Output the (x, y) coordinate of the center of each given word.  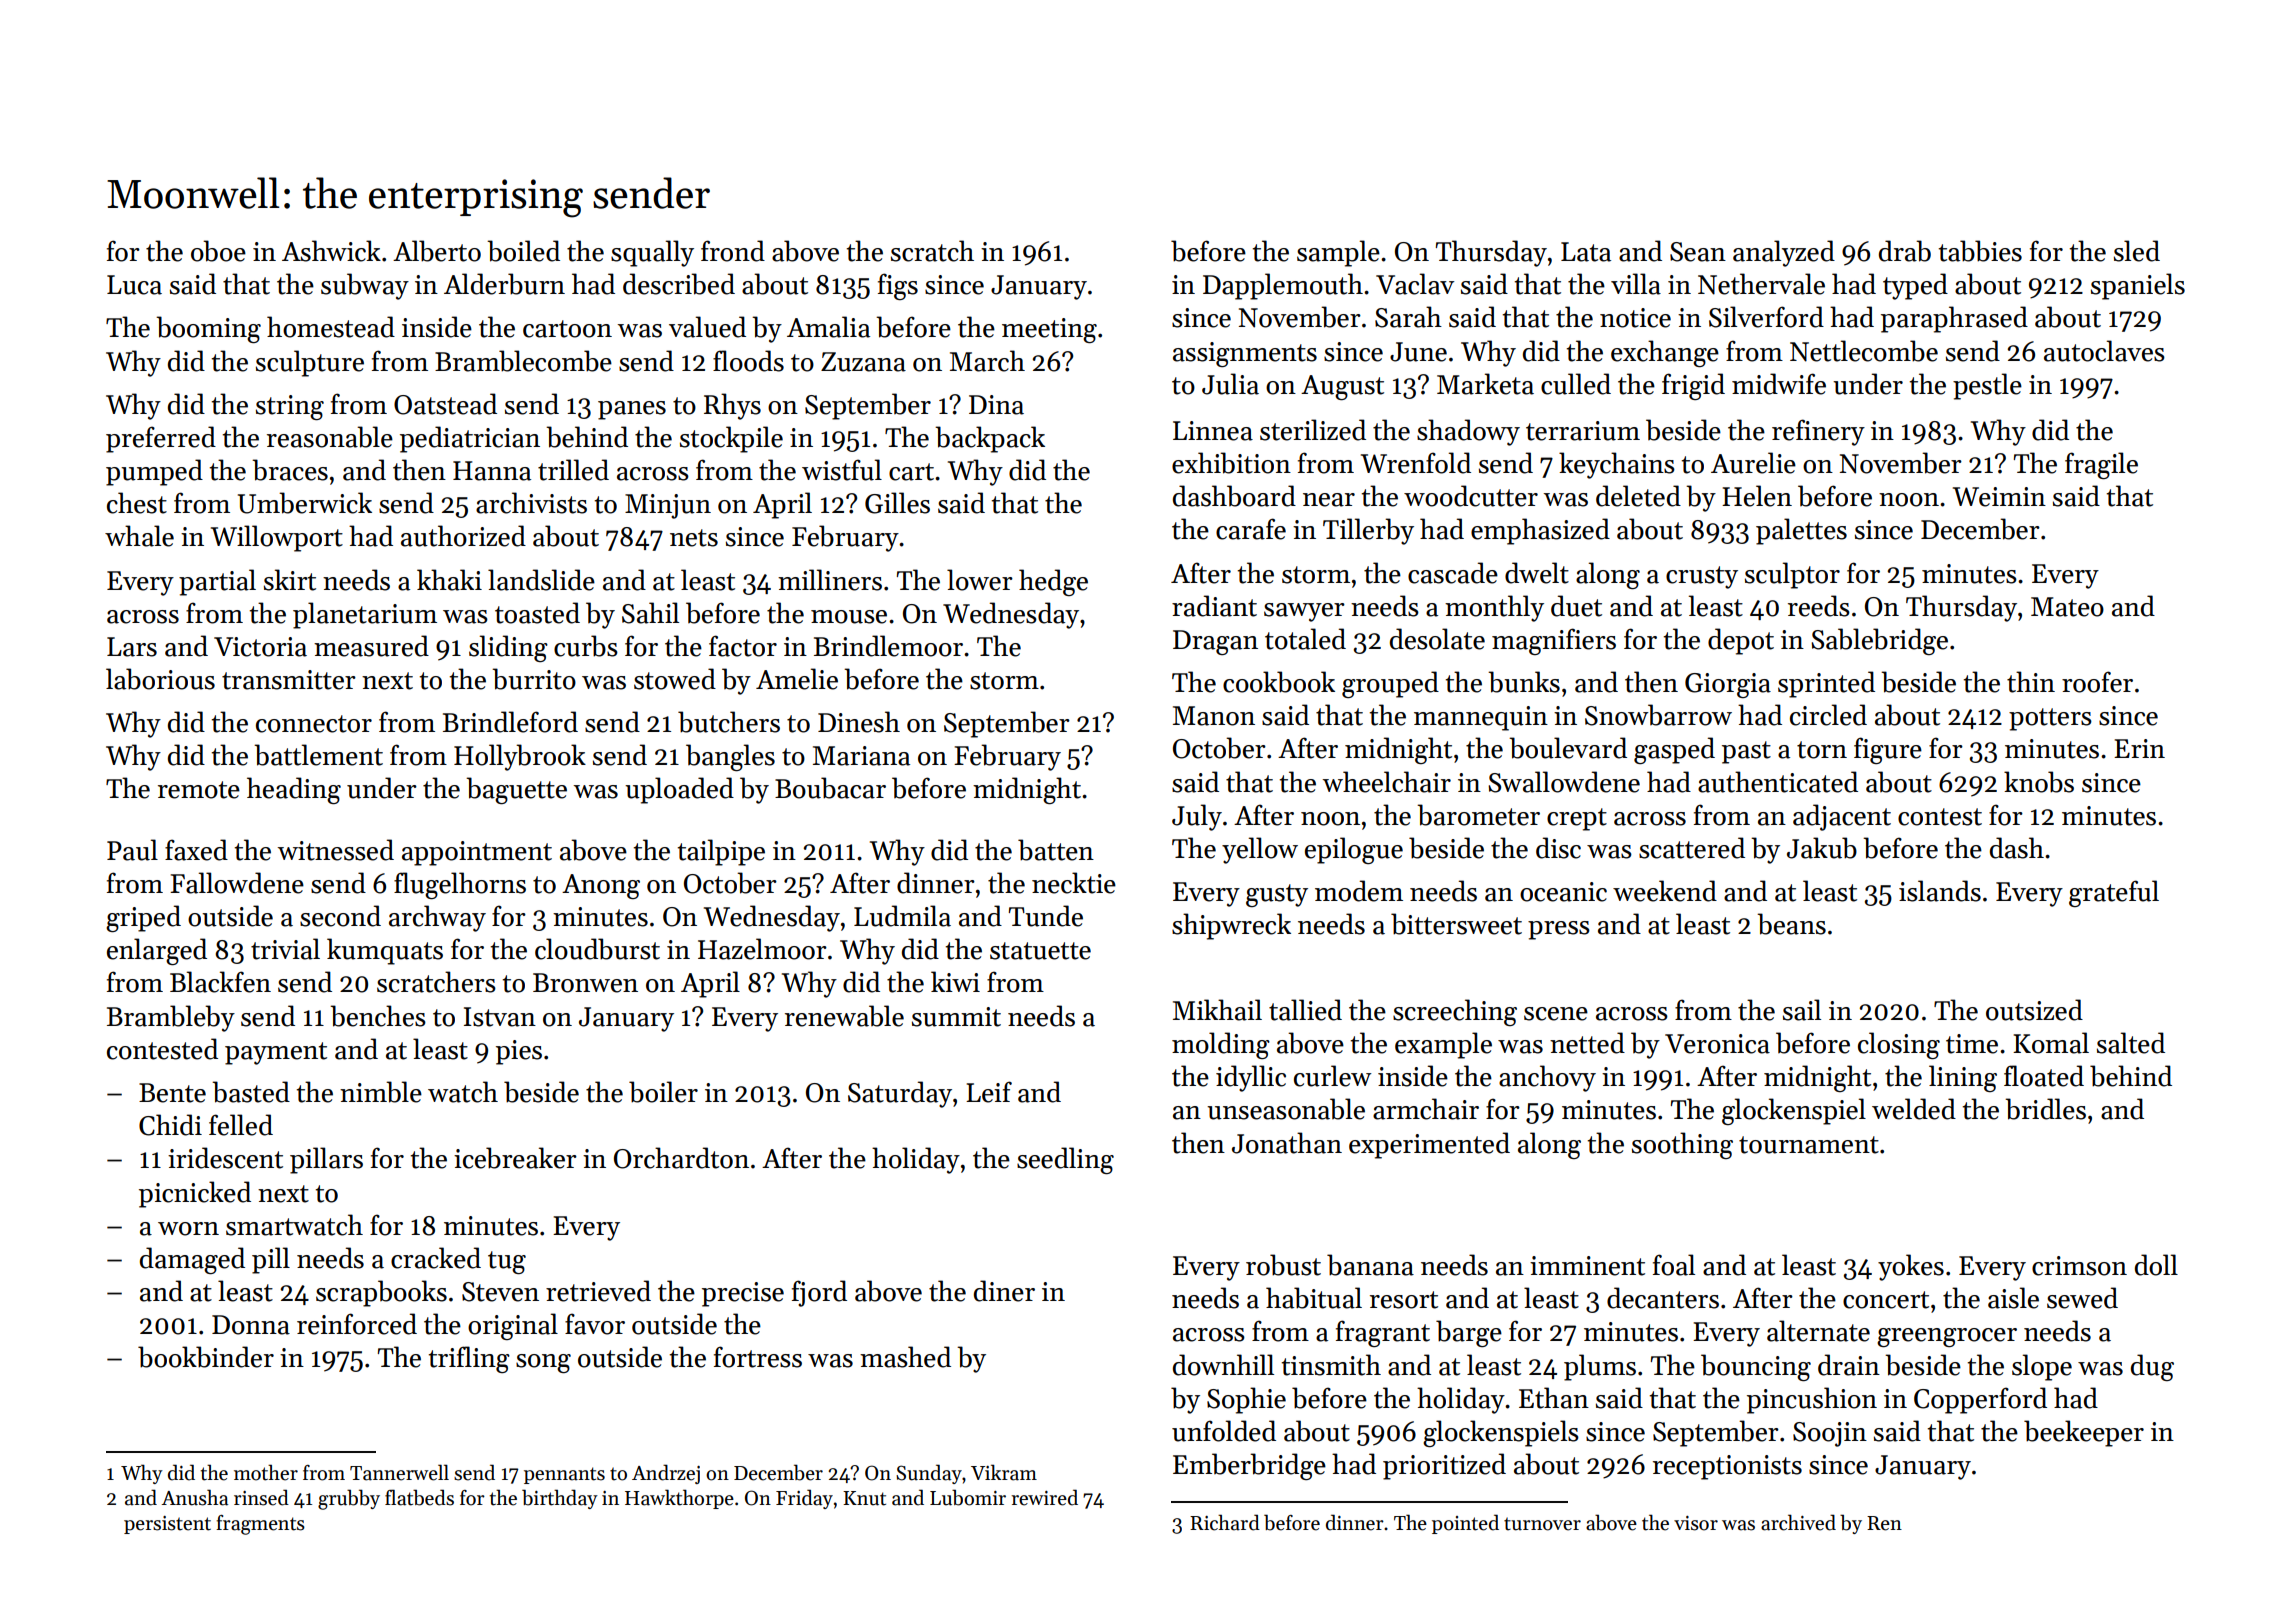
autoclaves (2104, 351)
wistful (842, 470)
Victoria (260, 647)
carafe (1251, 529)
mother (266, 1472)
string (290, 407)
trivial (285, 949)
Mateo (2067, 607)
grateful (2114, 893)
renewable (844, 1016)
